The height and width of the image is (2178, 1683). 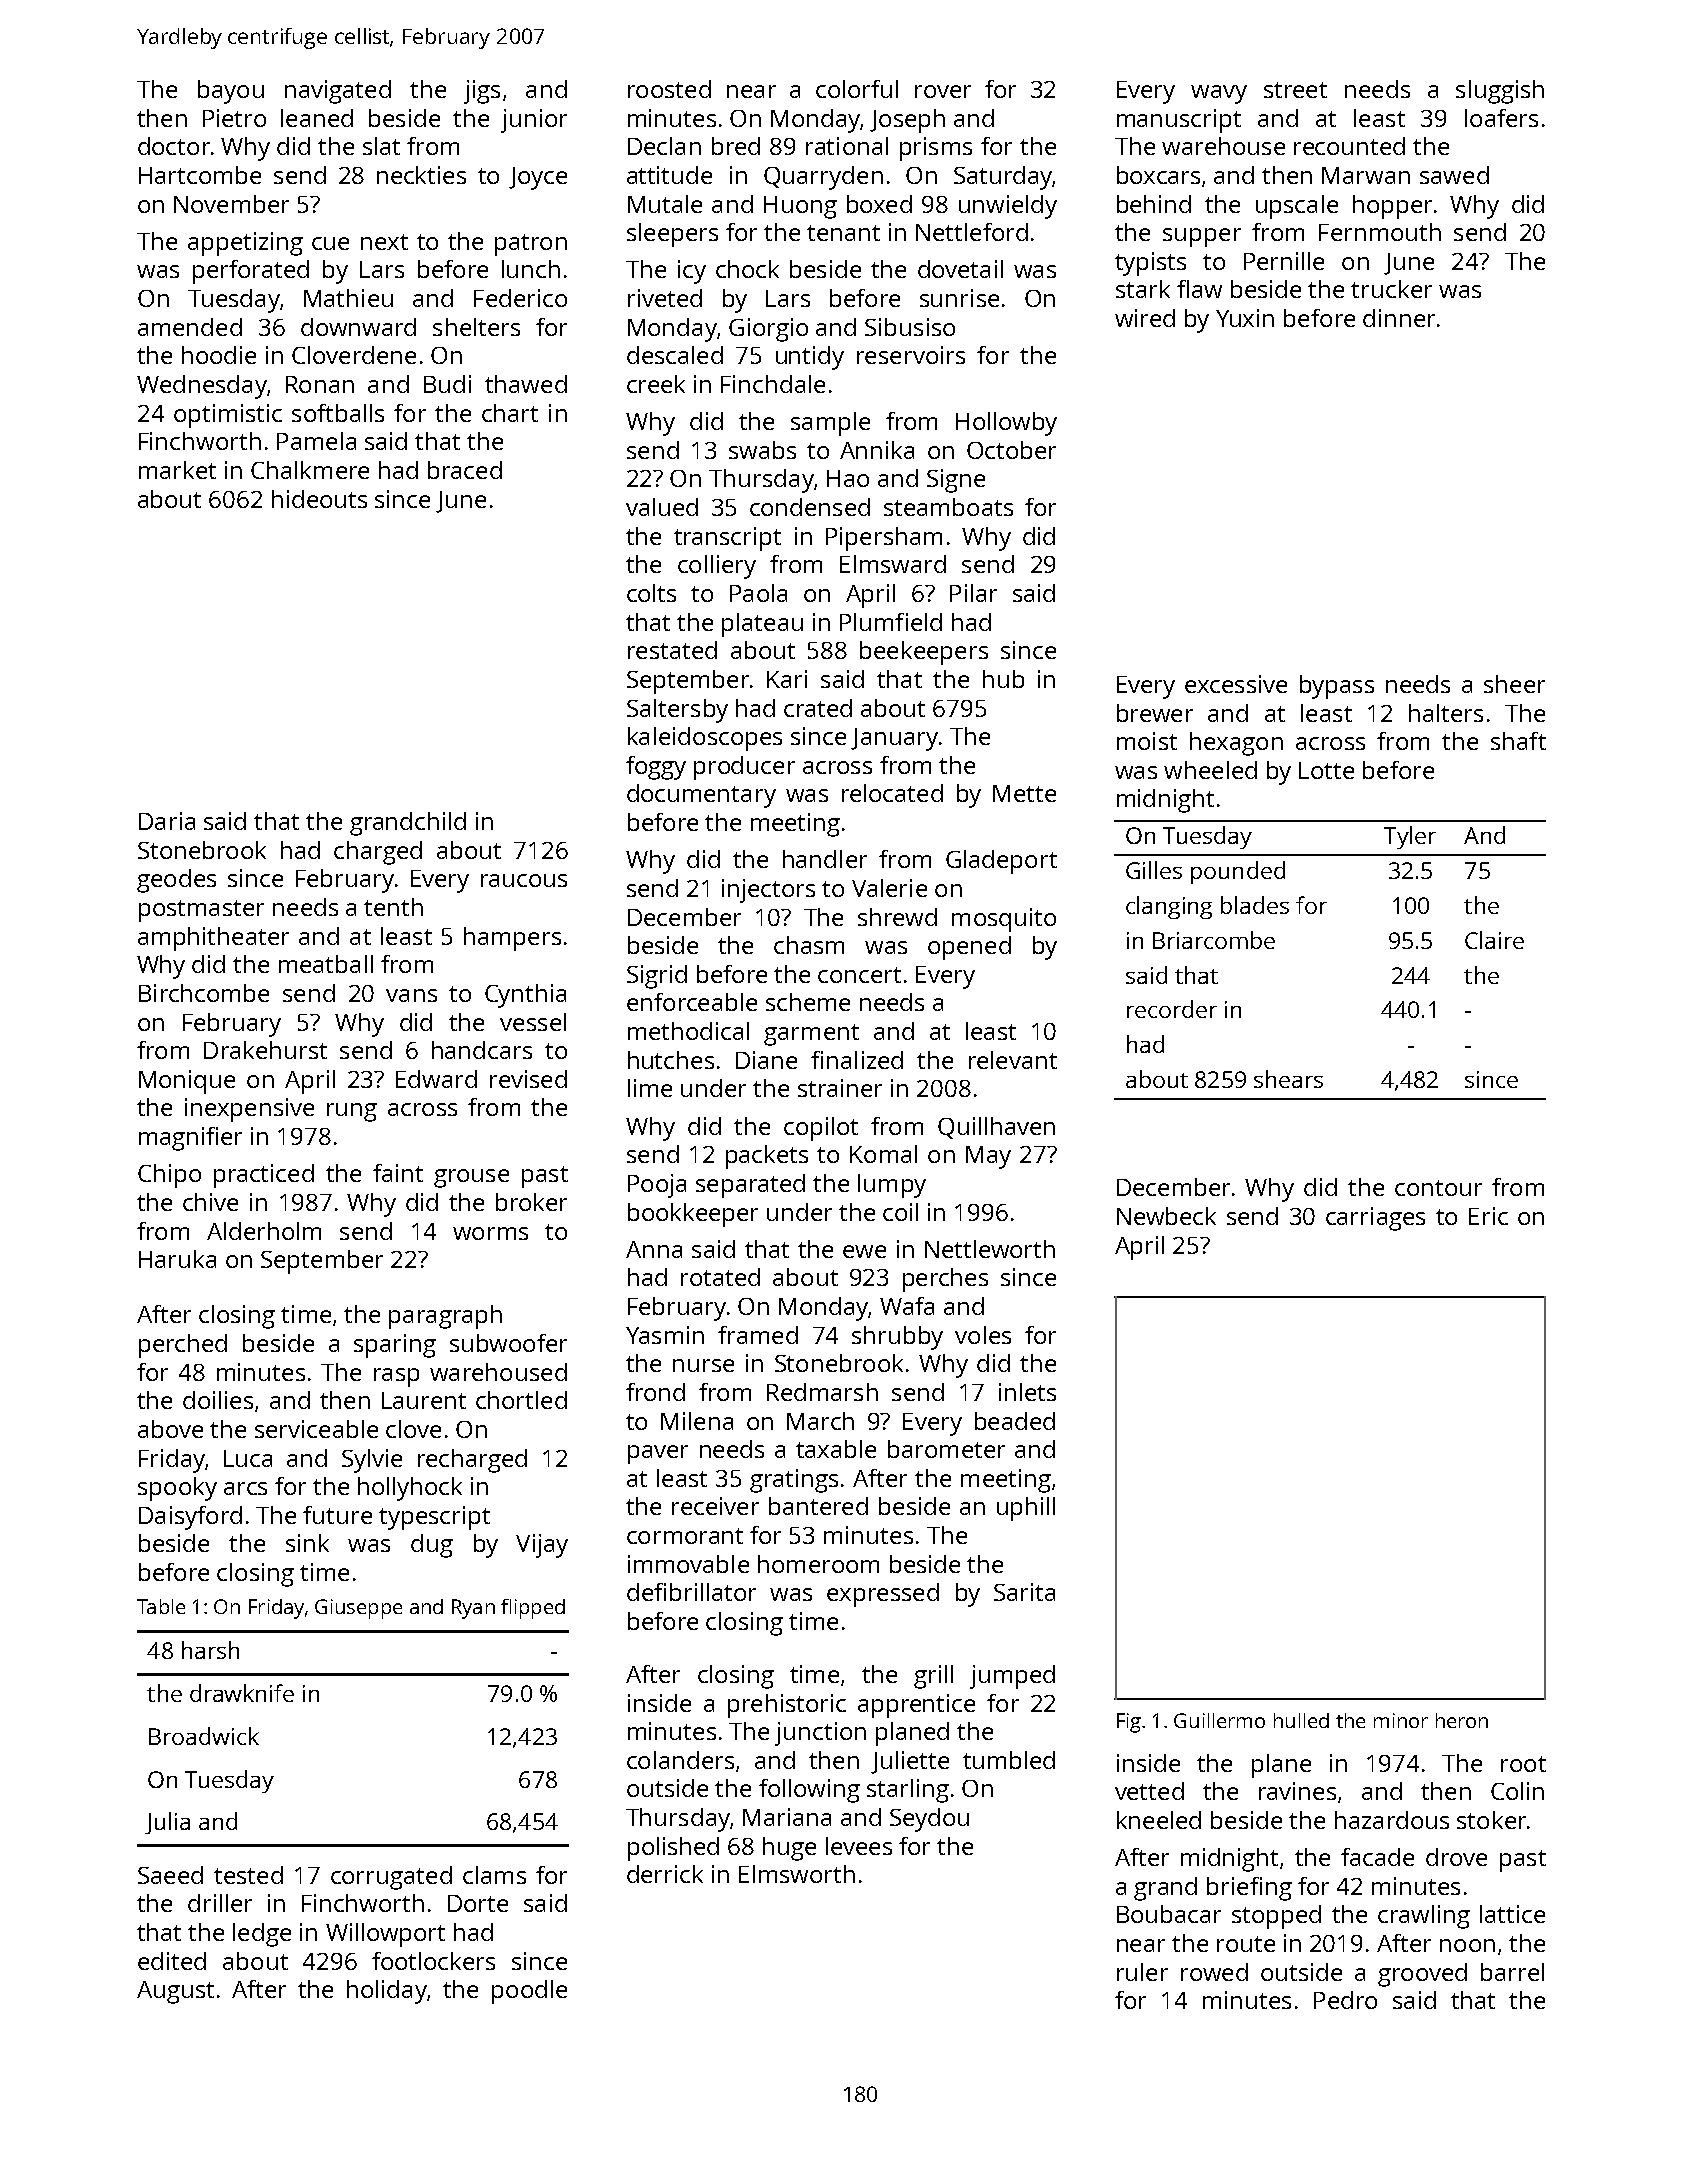 What do you see at coordinates (1391, 289) in the image?
I see `trucker` at bounding box center [1391, 289].
